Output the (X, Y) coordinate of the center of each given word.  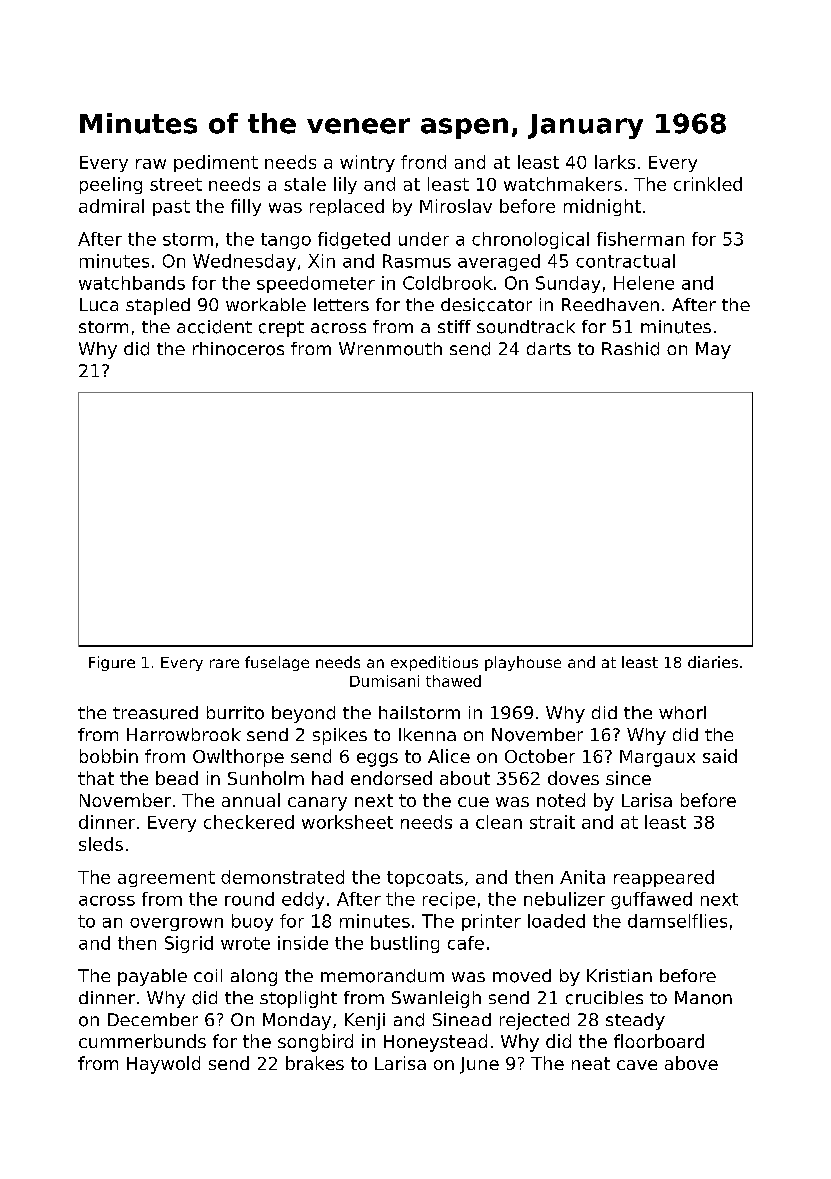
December (153, 1019)
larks (615, 162)
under (424, 239)
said (720, 756)
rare (224, 663)
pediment (216, 163)
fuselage (277, 663)
